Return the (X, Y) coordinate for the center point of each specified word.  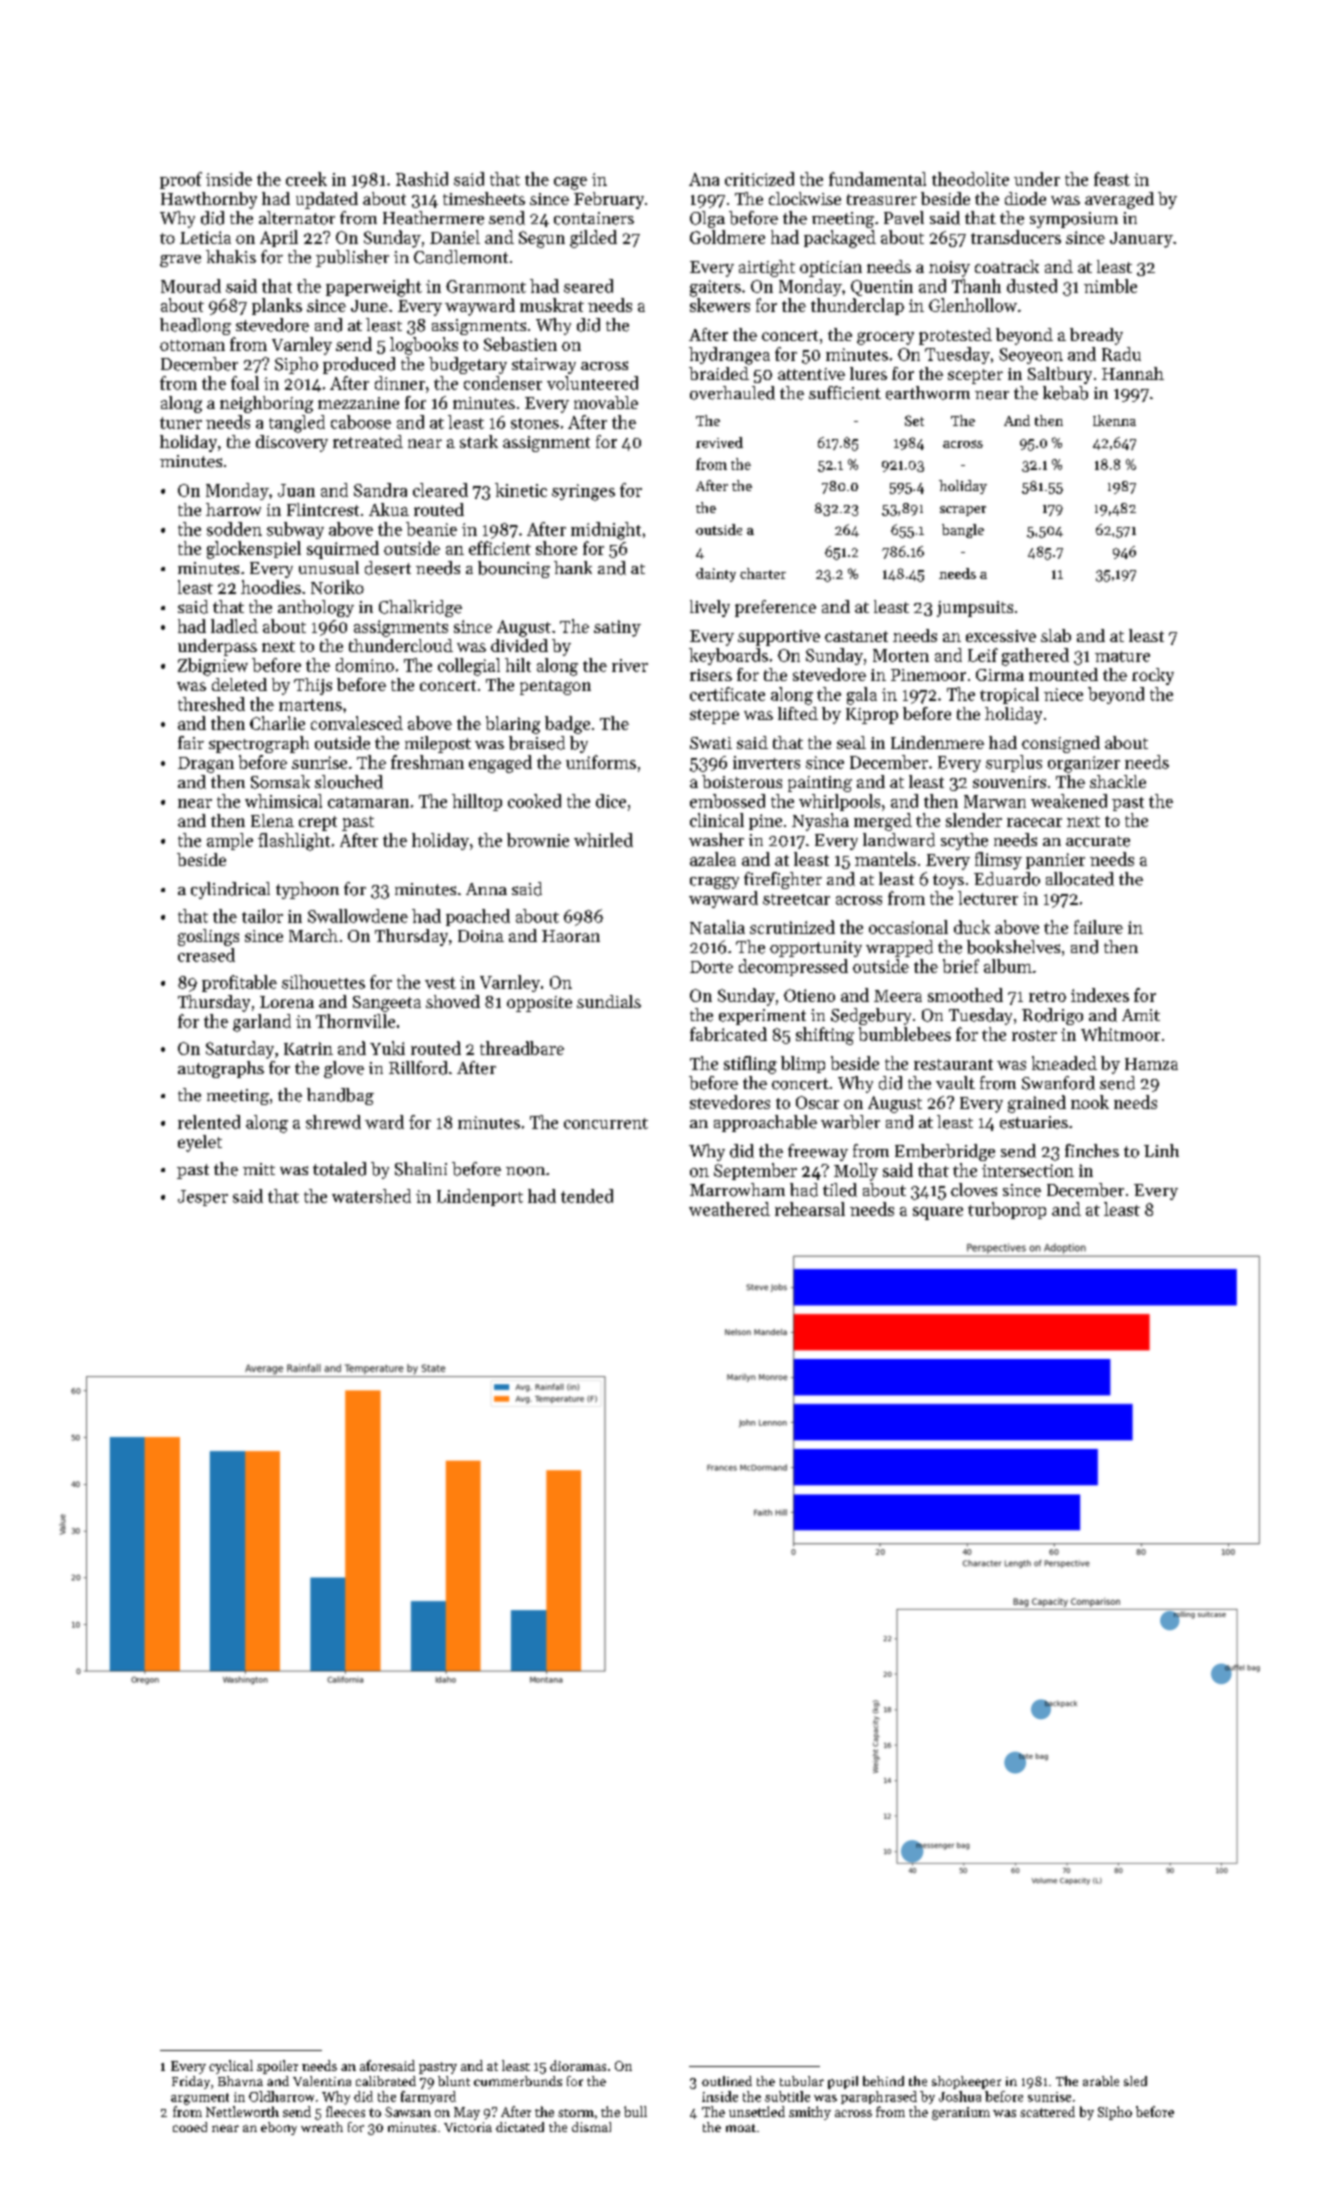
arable (1101, 2081)
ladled (234, 626)
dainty (716, 575)
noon (525, 1171)
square (938, 1213)
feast (1112, 179)
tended (587, 1196)
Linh (1161, 1150)
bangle (963, 531)
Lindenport (480, 1197)
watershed (371, 1196)
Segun (542, 239)
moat (741, 2128)
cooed (190, 2127)
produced (359, 365)
